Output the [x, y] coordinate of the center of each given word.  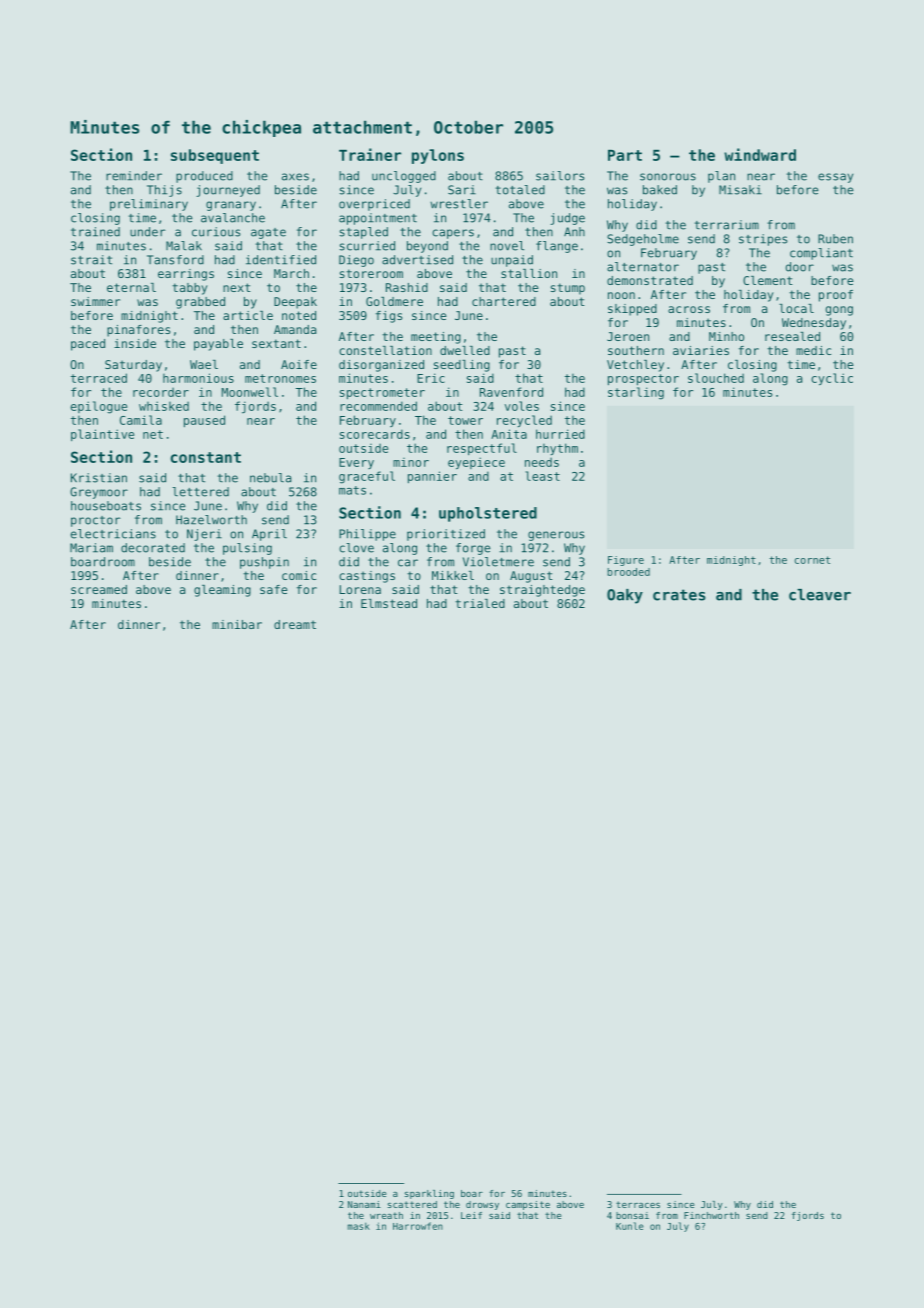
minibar [237, 624]
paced [88, 345]
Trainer [370, 154]
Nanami [364, 1204]
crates [679, 595]
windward [760, 154]
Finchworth [711, 1215]
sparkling [429, 1194]
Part [625, 155]
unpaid [512, 261]
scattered [412, 1204]
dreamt [295, 624]
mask [358, 1226]
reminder [134, 176]
